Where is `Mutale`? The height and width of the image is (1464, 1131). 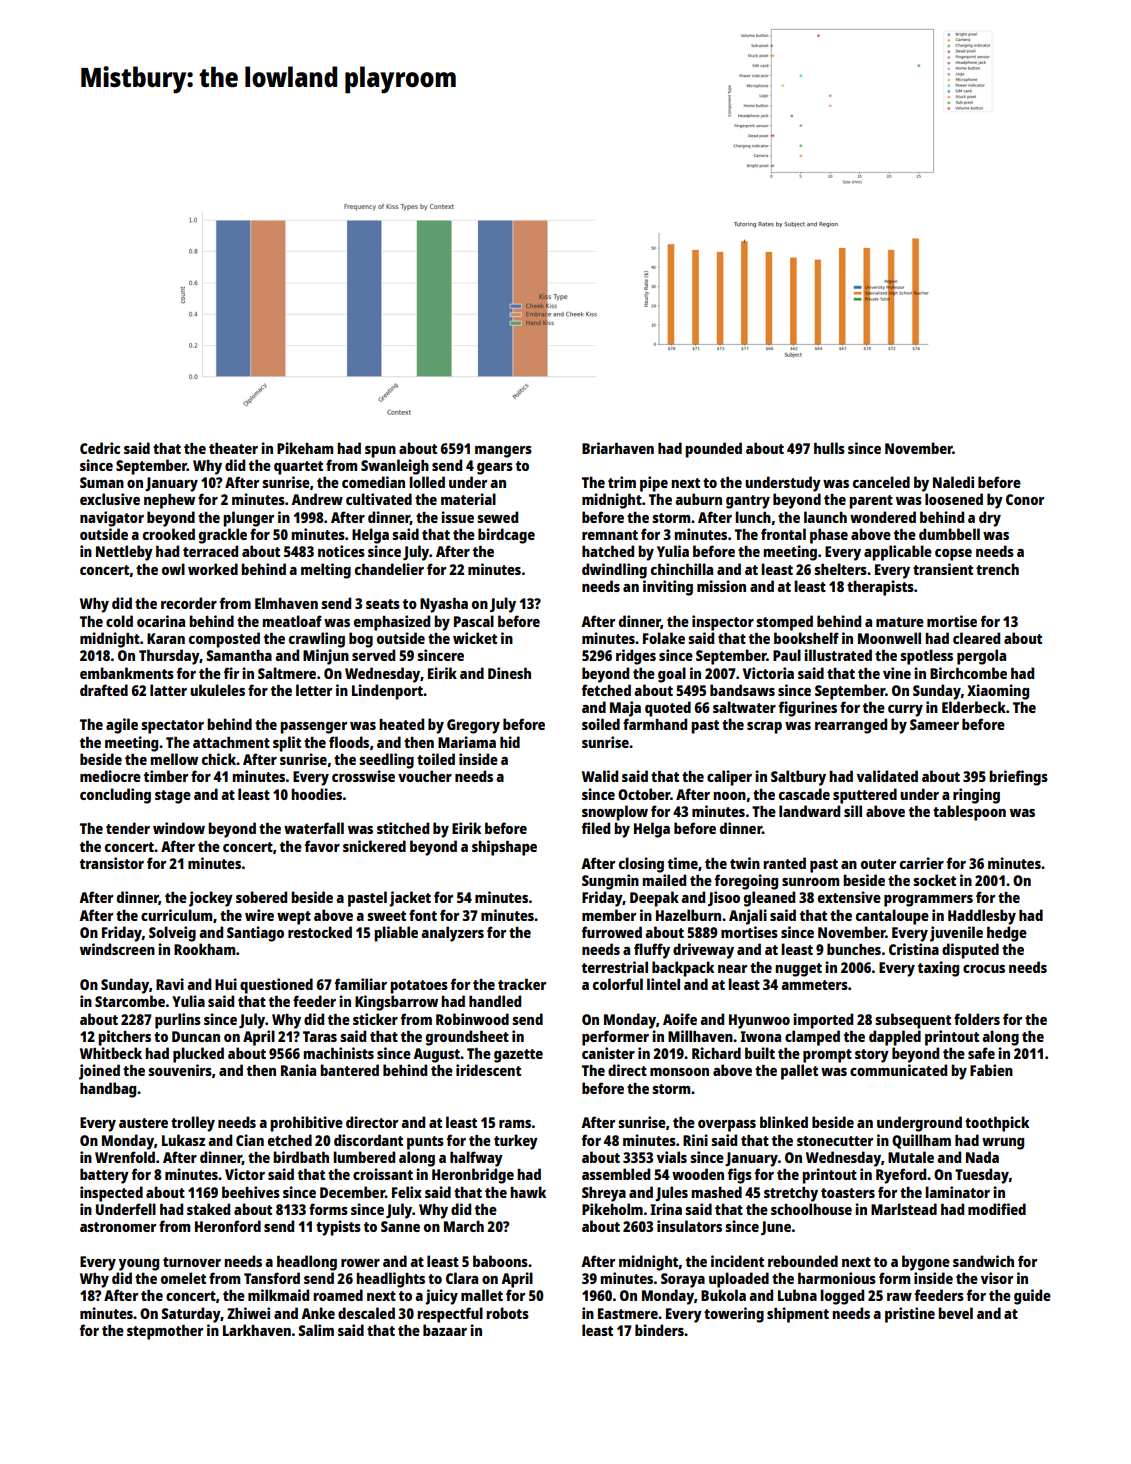
Mutale is located at coordinates (911, 1157).
